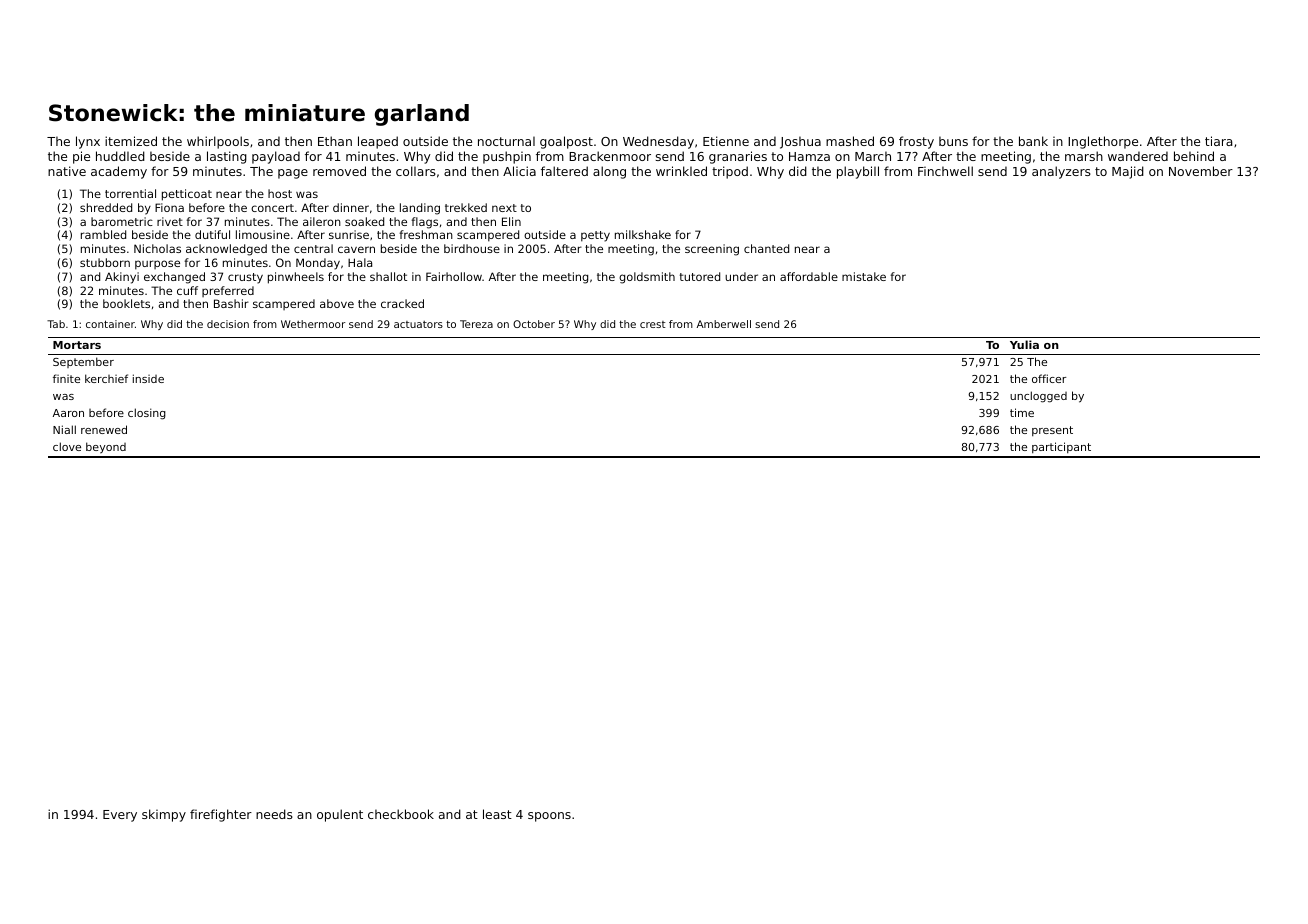 The height and width of the screenshot is (924, 1308). What do you see at coordinates (549, 817) in the screenshot?
I see `spoons` at bounding box center [549, 817].
